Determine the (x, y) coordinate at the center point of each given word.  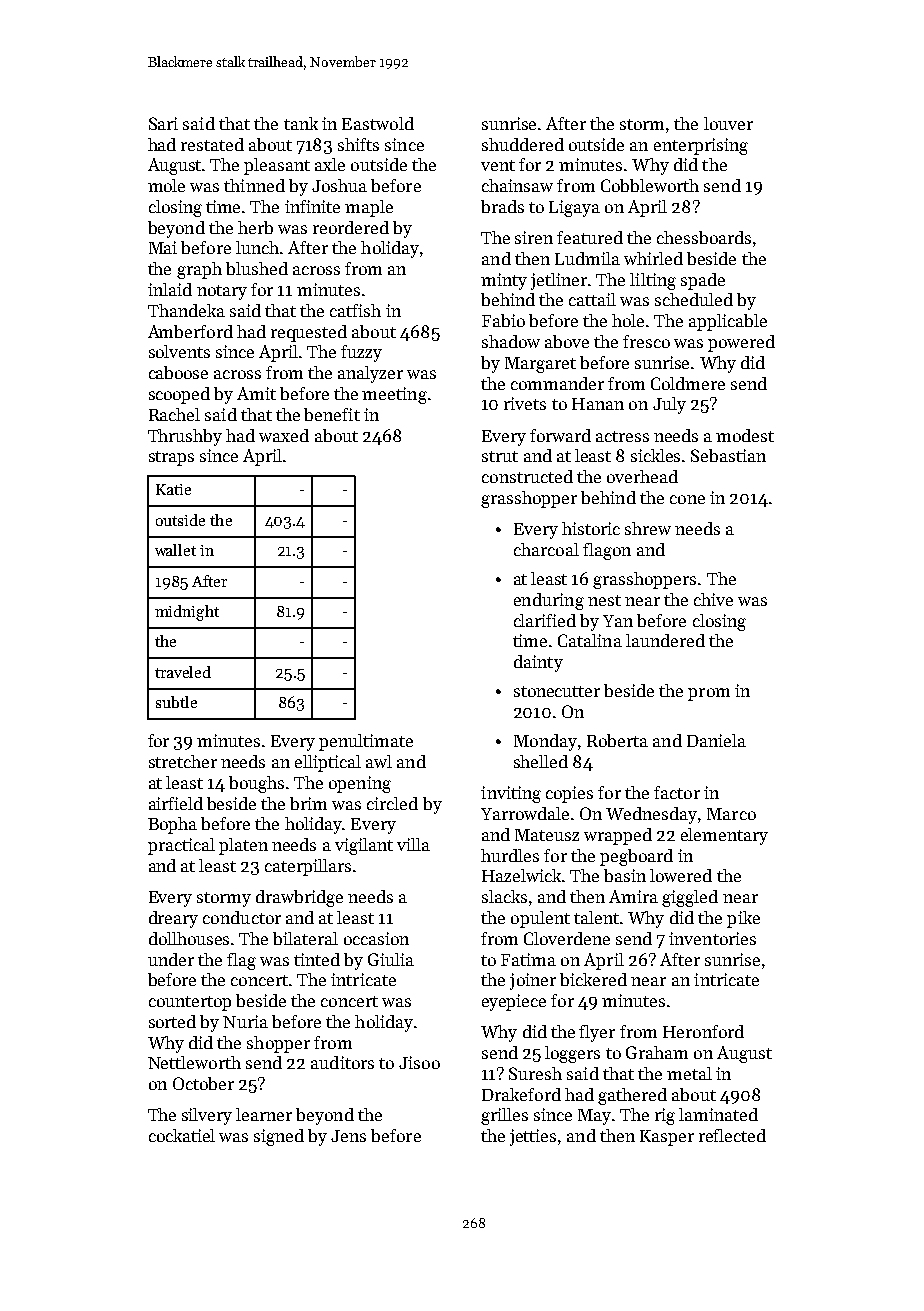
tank (301, 123)
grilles (504, 1116)
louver (728, 123)
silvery (207, 1116)
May (594, 1117)
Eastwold (378, 123)
